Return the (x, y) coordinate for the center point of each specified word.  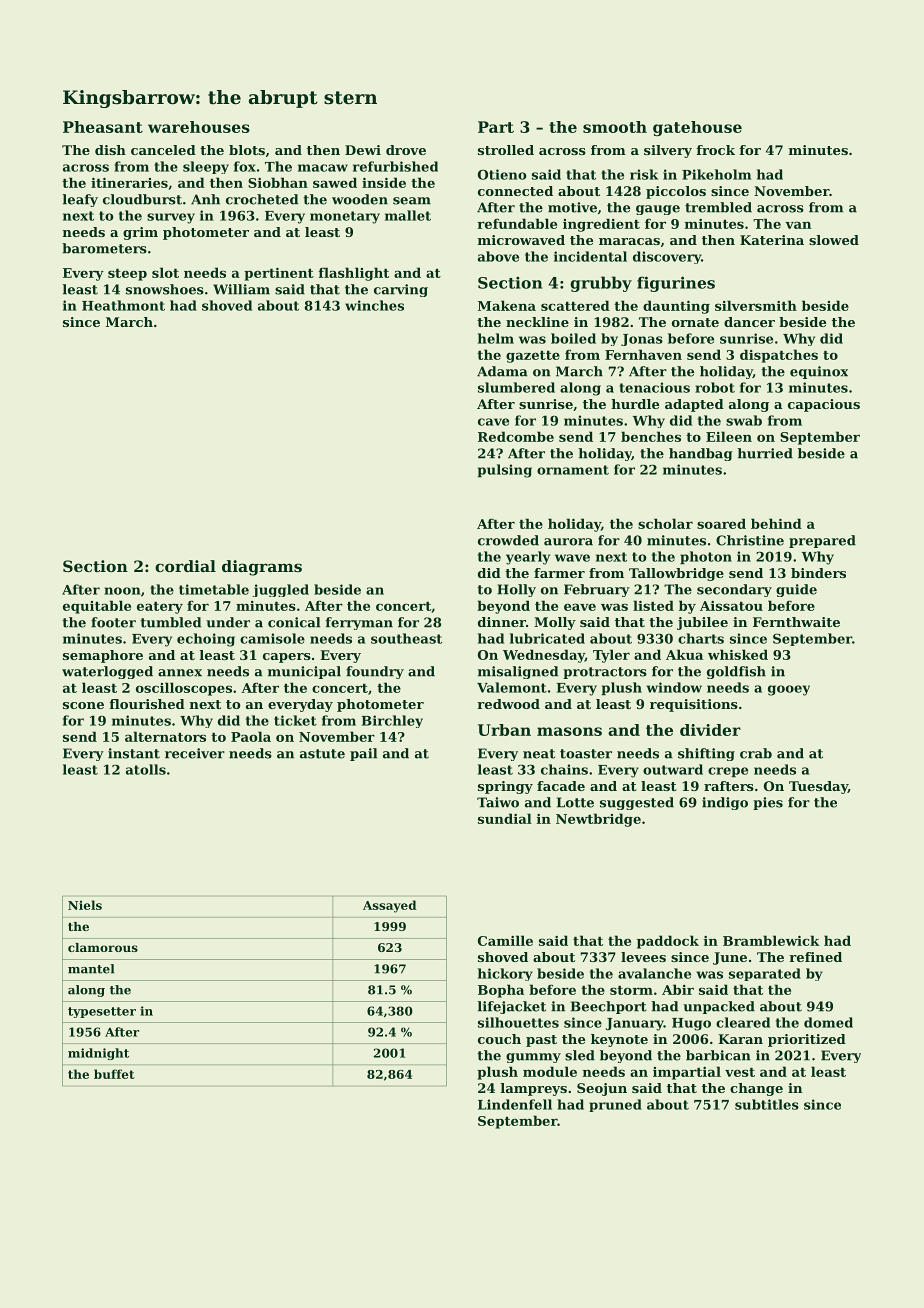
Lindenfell (515, 1104)
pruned (615, 1105)
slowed (834, 240)
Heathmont (123, 305)
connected (515, 191)
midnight (98, 1054)
